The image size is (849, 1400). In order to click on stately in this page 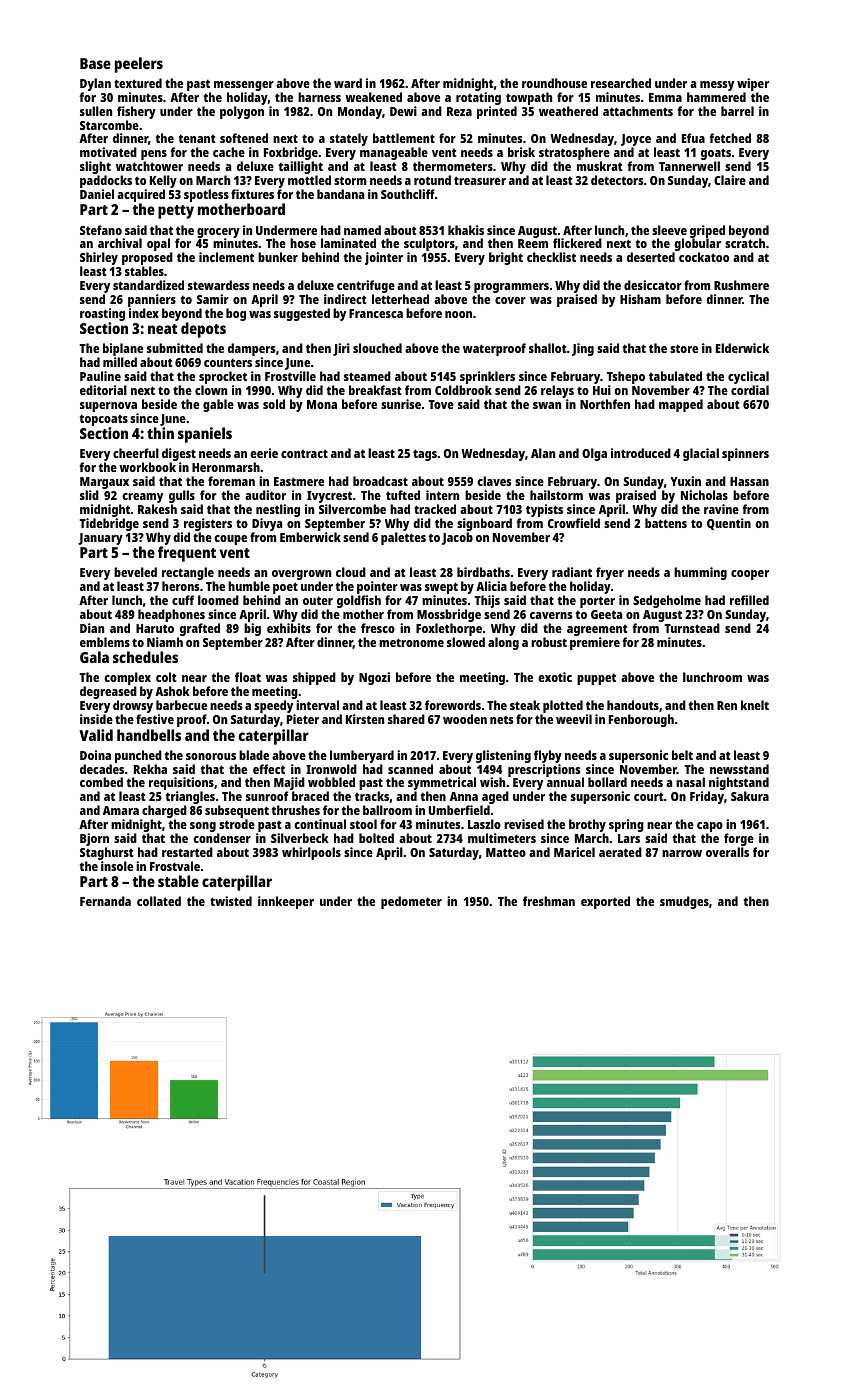, I will do `click(349, 139)`.
